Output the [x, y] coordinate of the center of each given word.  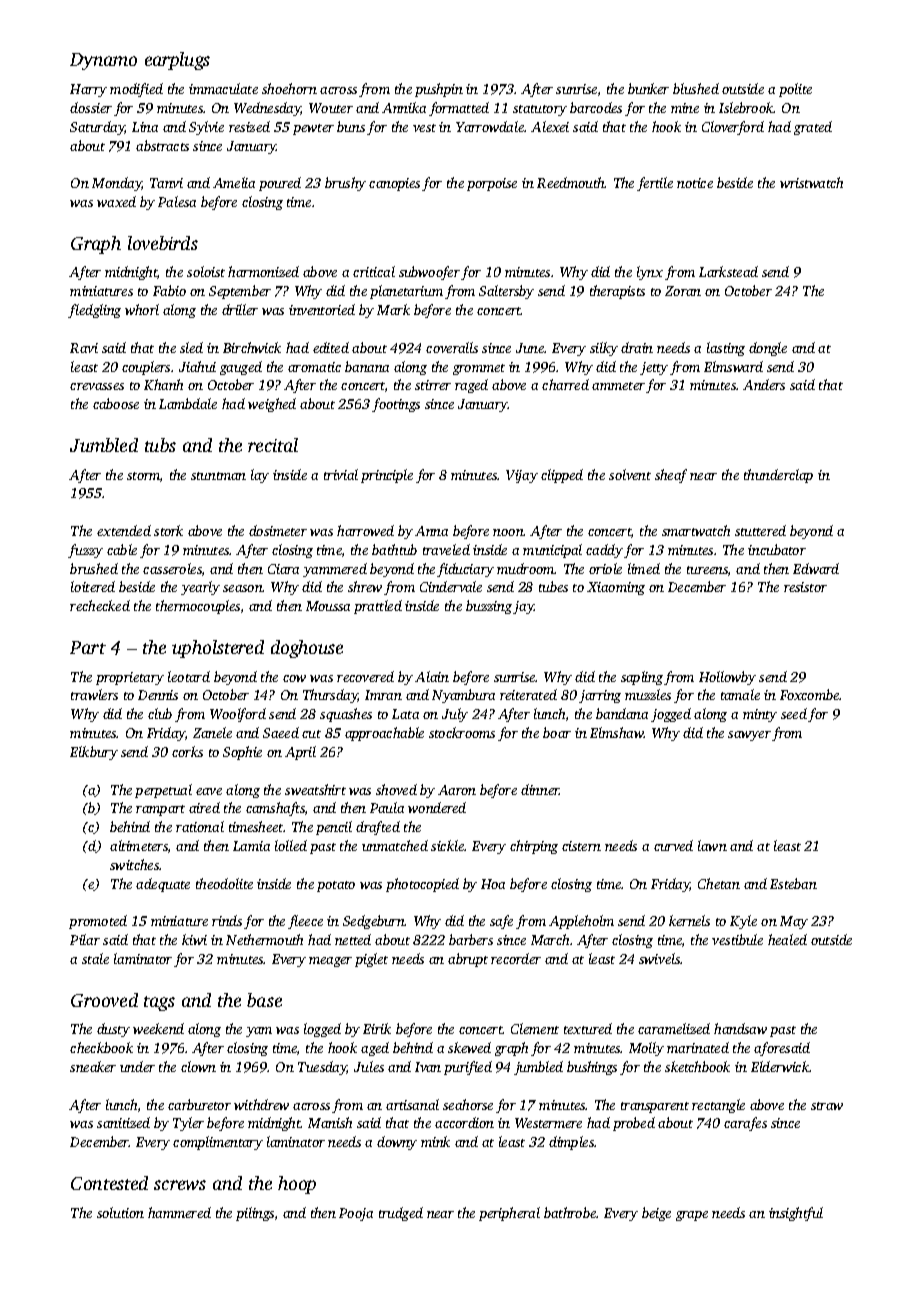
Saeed [281, 732]
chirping [534, 847]
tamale [740, 694]
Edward [816, 568]
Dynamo [103, 61]
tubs [160, 445]
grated [813, 128]
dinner [540, 789]
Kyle [743, 922]
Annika [404, 107]
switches [134, 864]
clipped [562, 476]
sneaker [93, 1066]
